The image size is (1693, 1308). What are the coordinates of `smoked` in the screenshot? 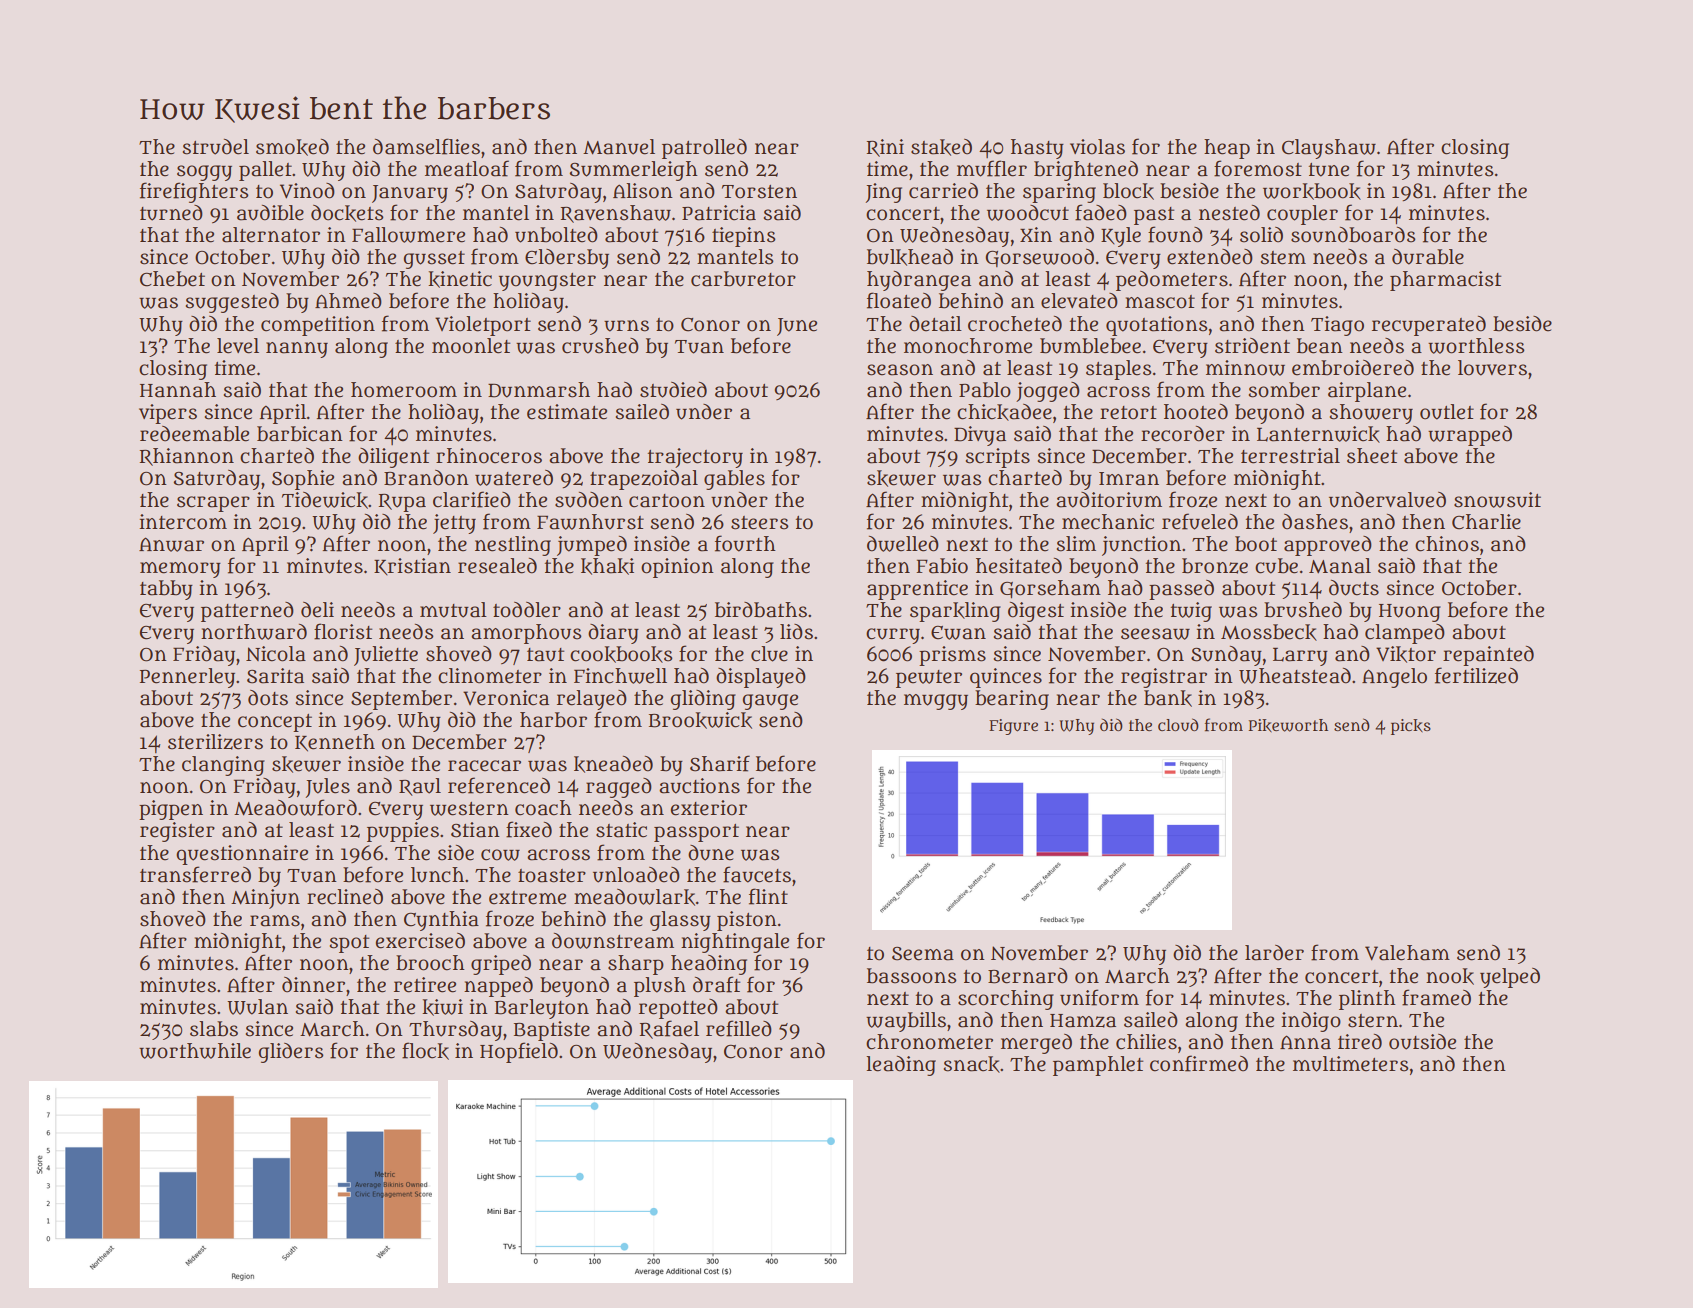 It's located at (292, 147).
